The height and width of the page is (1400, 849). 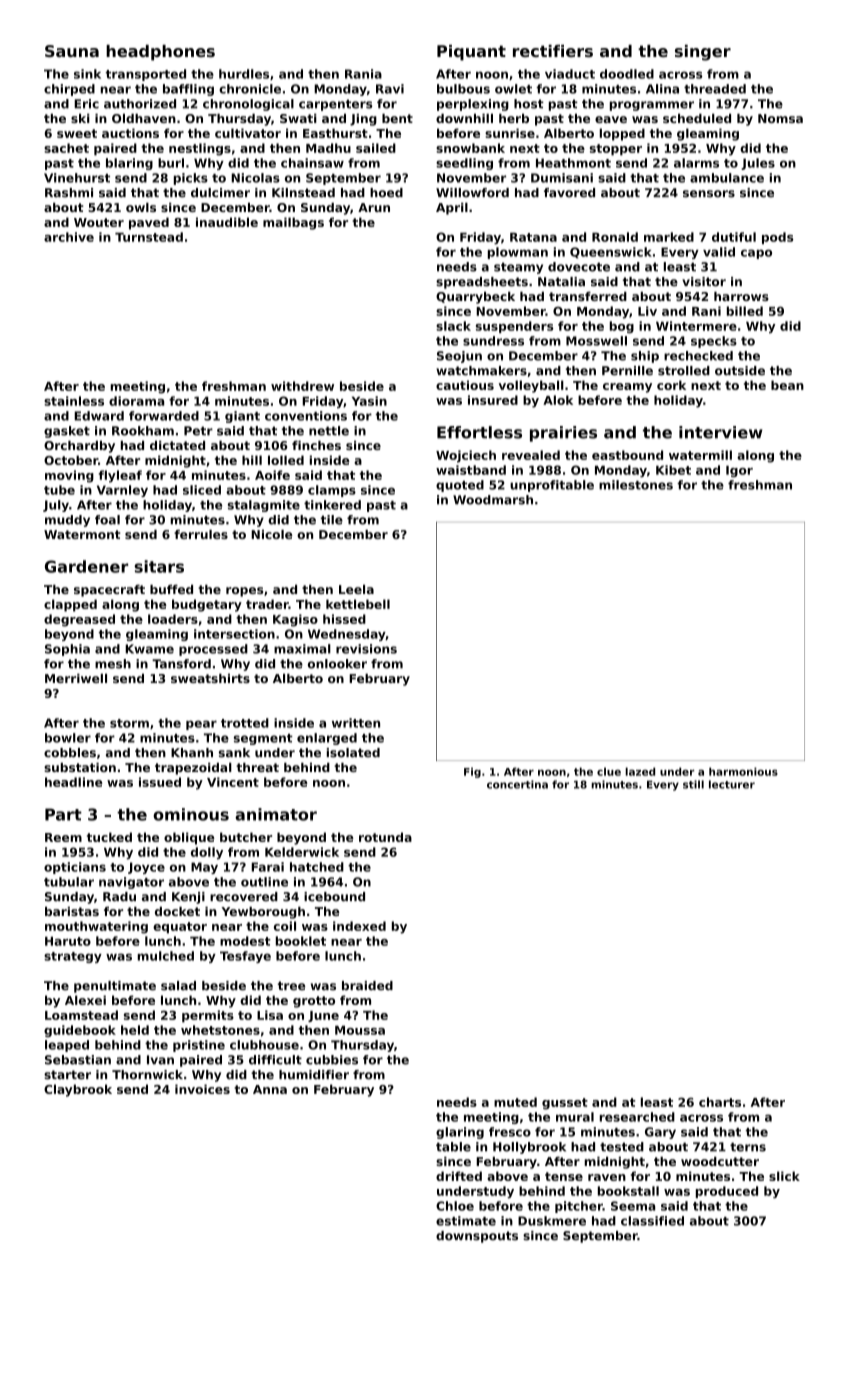 What do you see at coordinates (732, 784) in the page?
I see `lecturer` at bounding box center [732, 784].
